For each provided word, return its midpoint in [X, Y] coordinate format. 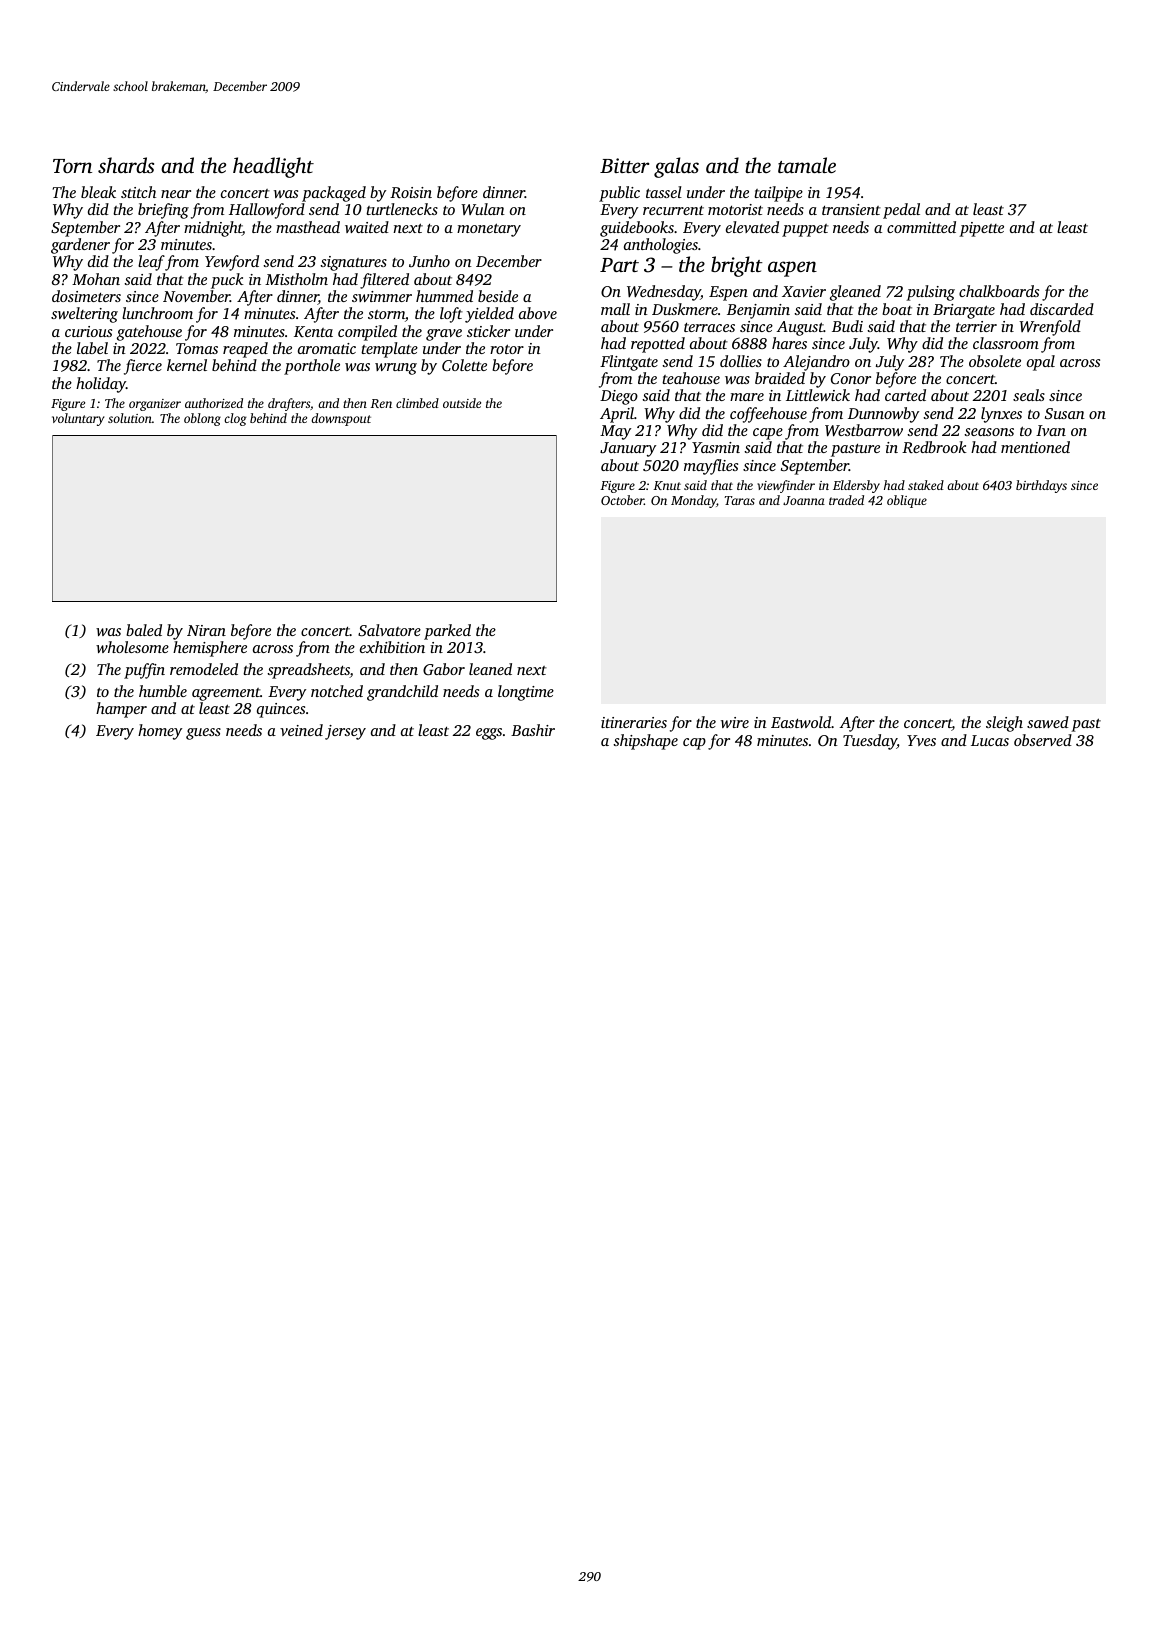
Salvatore [389, 630]
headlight [273, 167]
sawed [1048, 722]
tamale [807, 165]
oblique [907, 501]
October [622, 500]
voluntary [78, 419]
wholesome [132, 647]
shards [126, 165]
